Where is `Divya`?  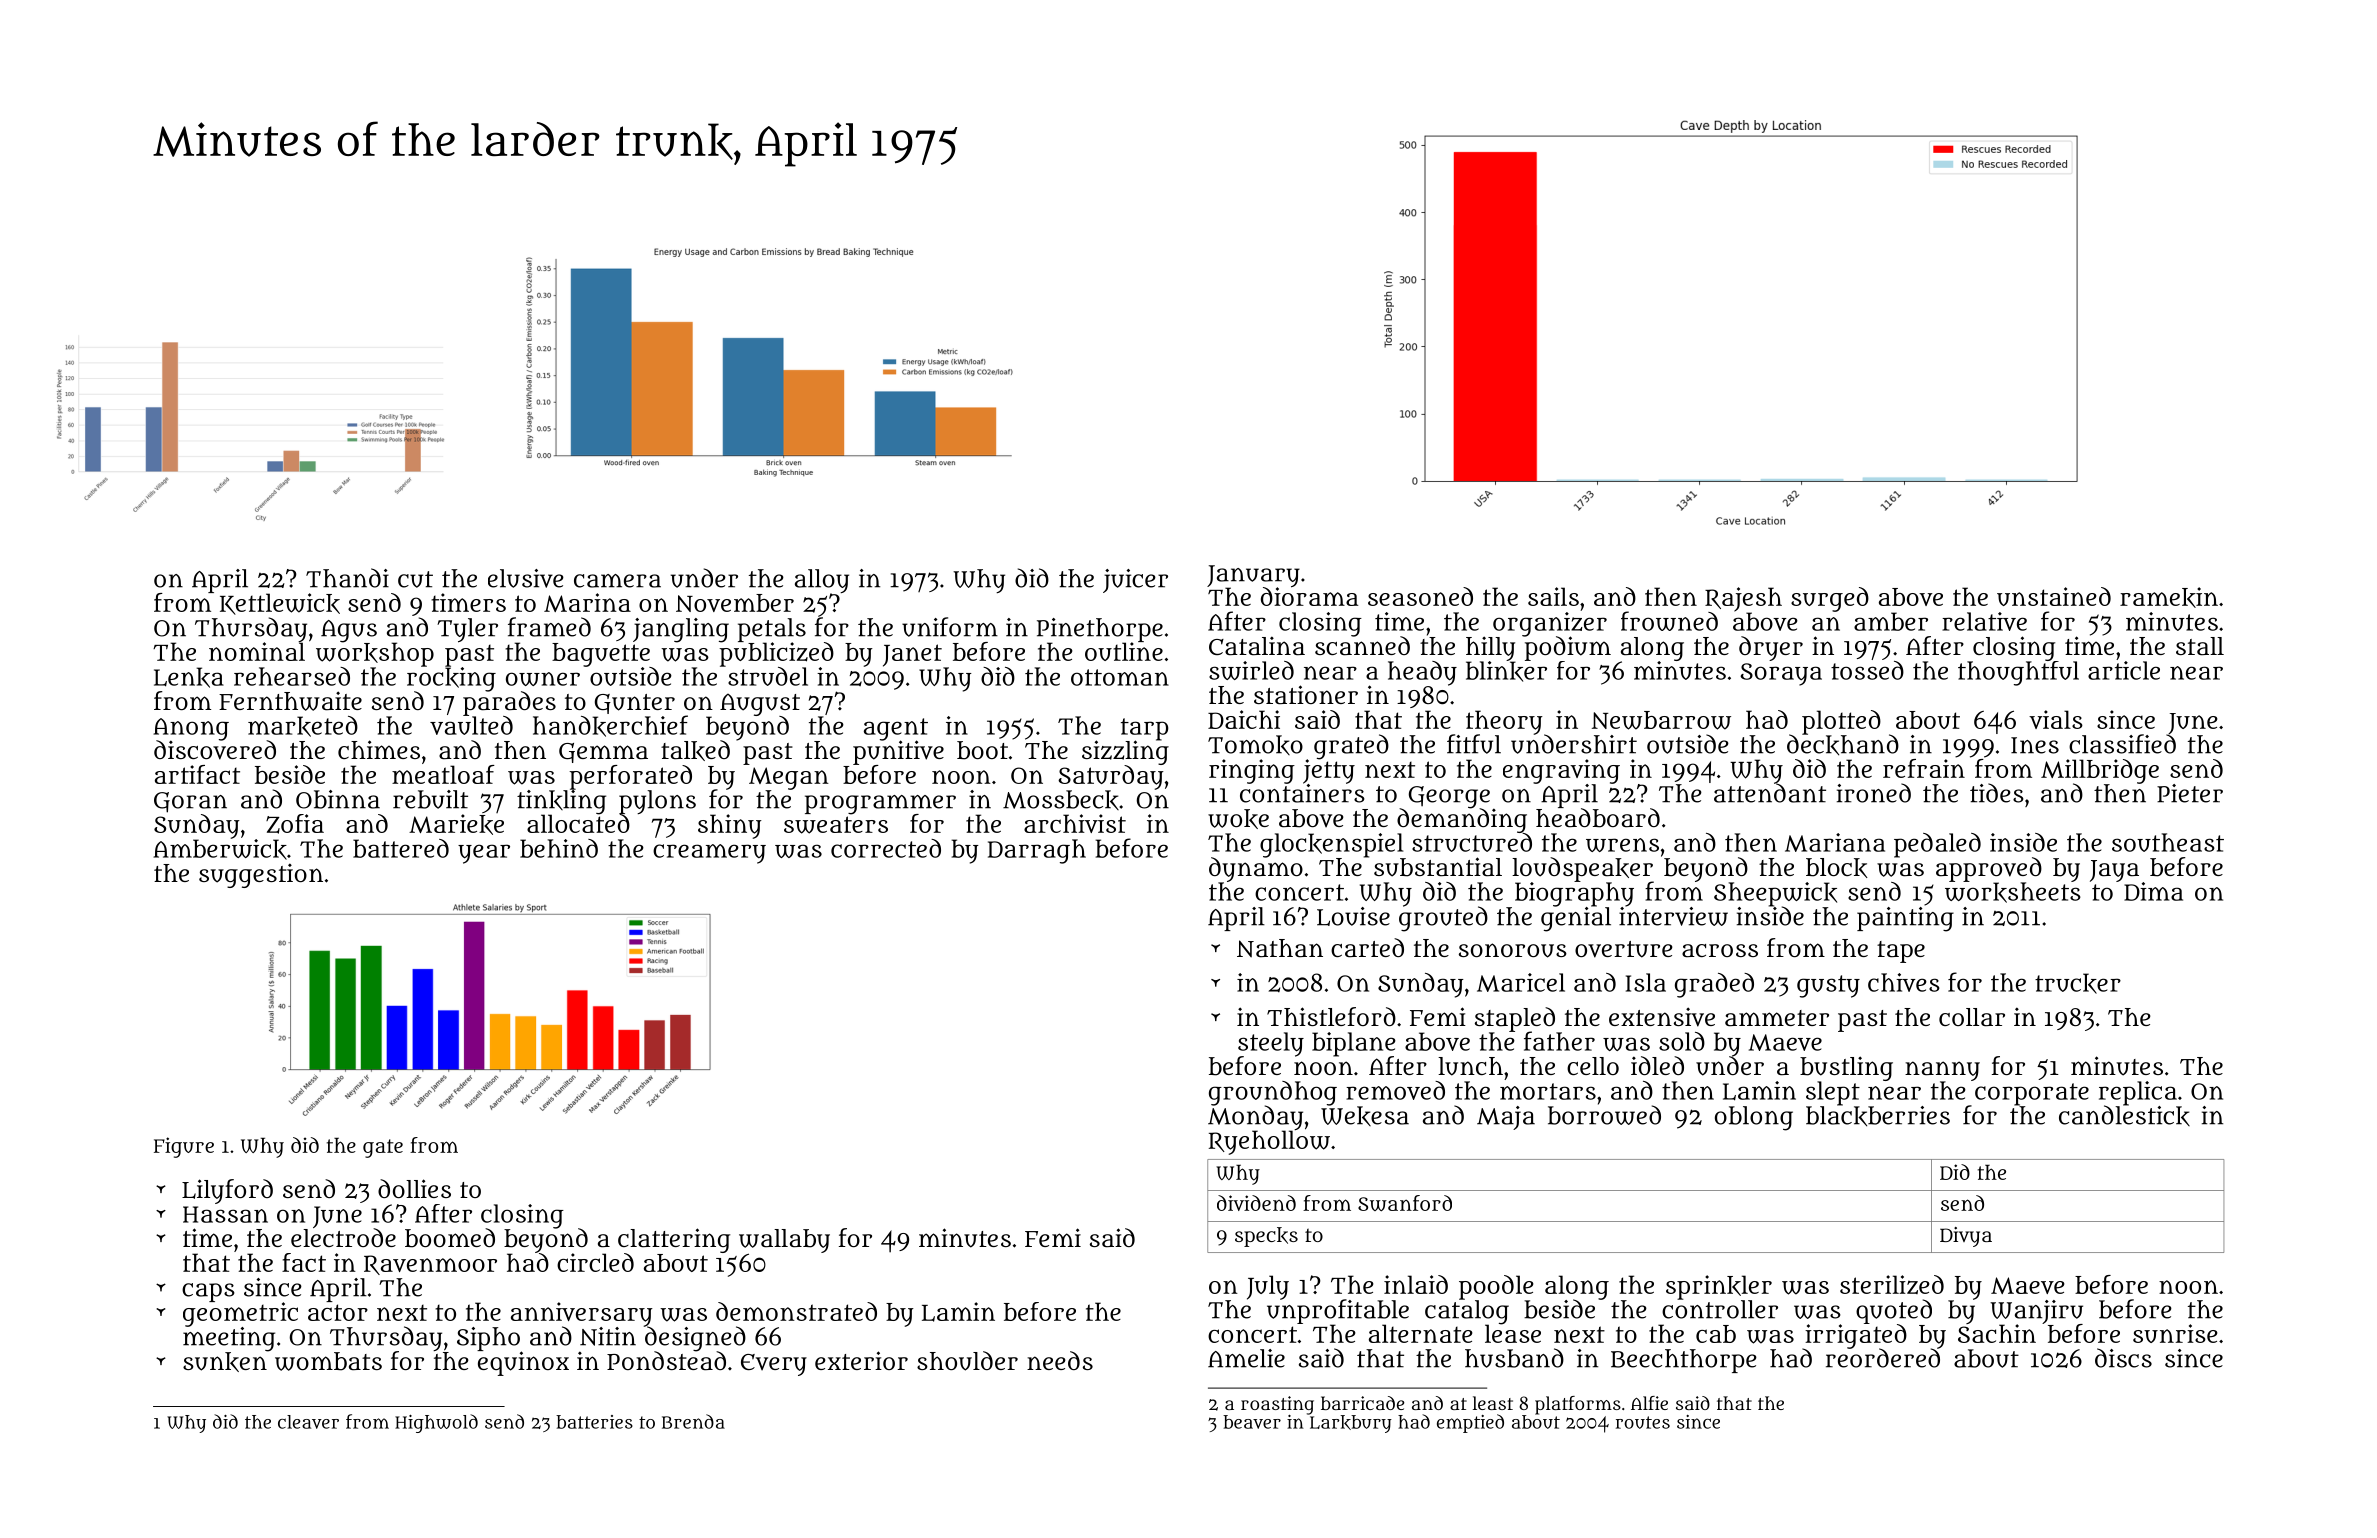
Divya is located at coordinates (1966, 1237).
